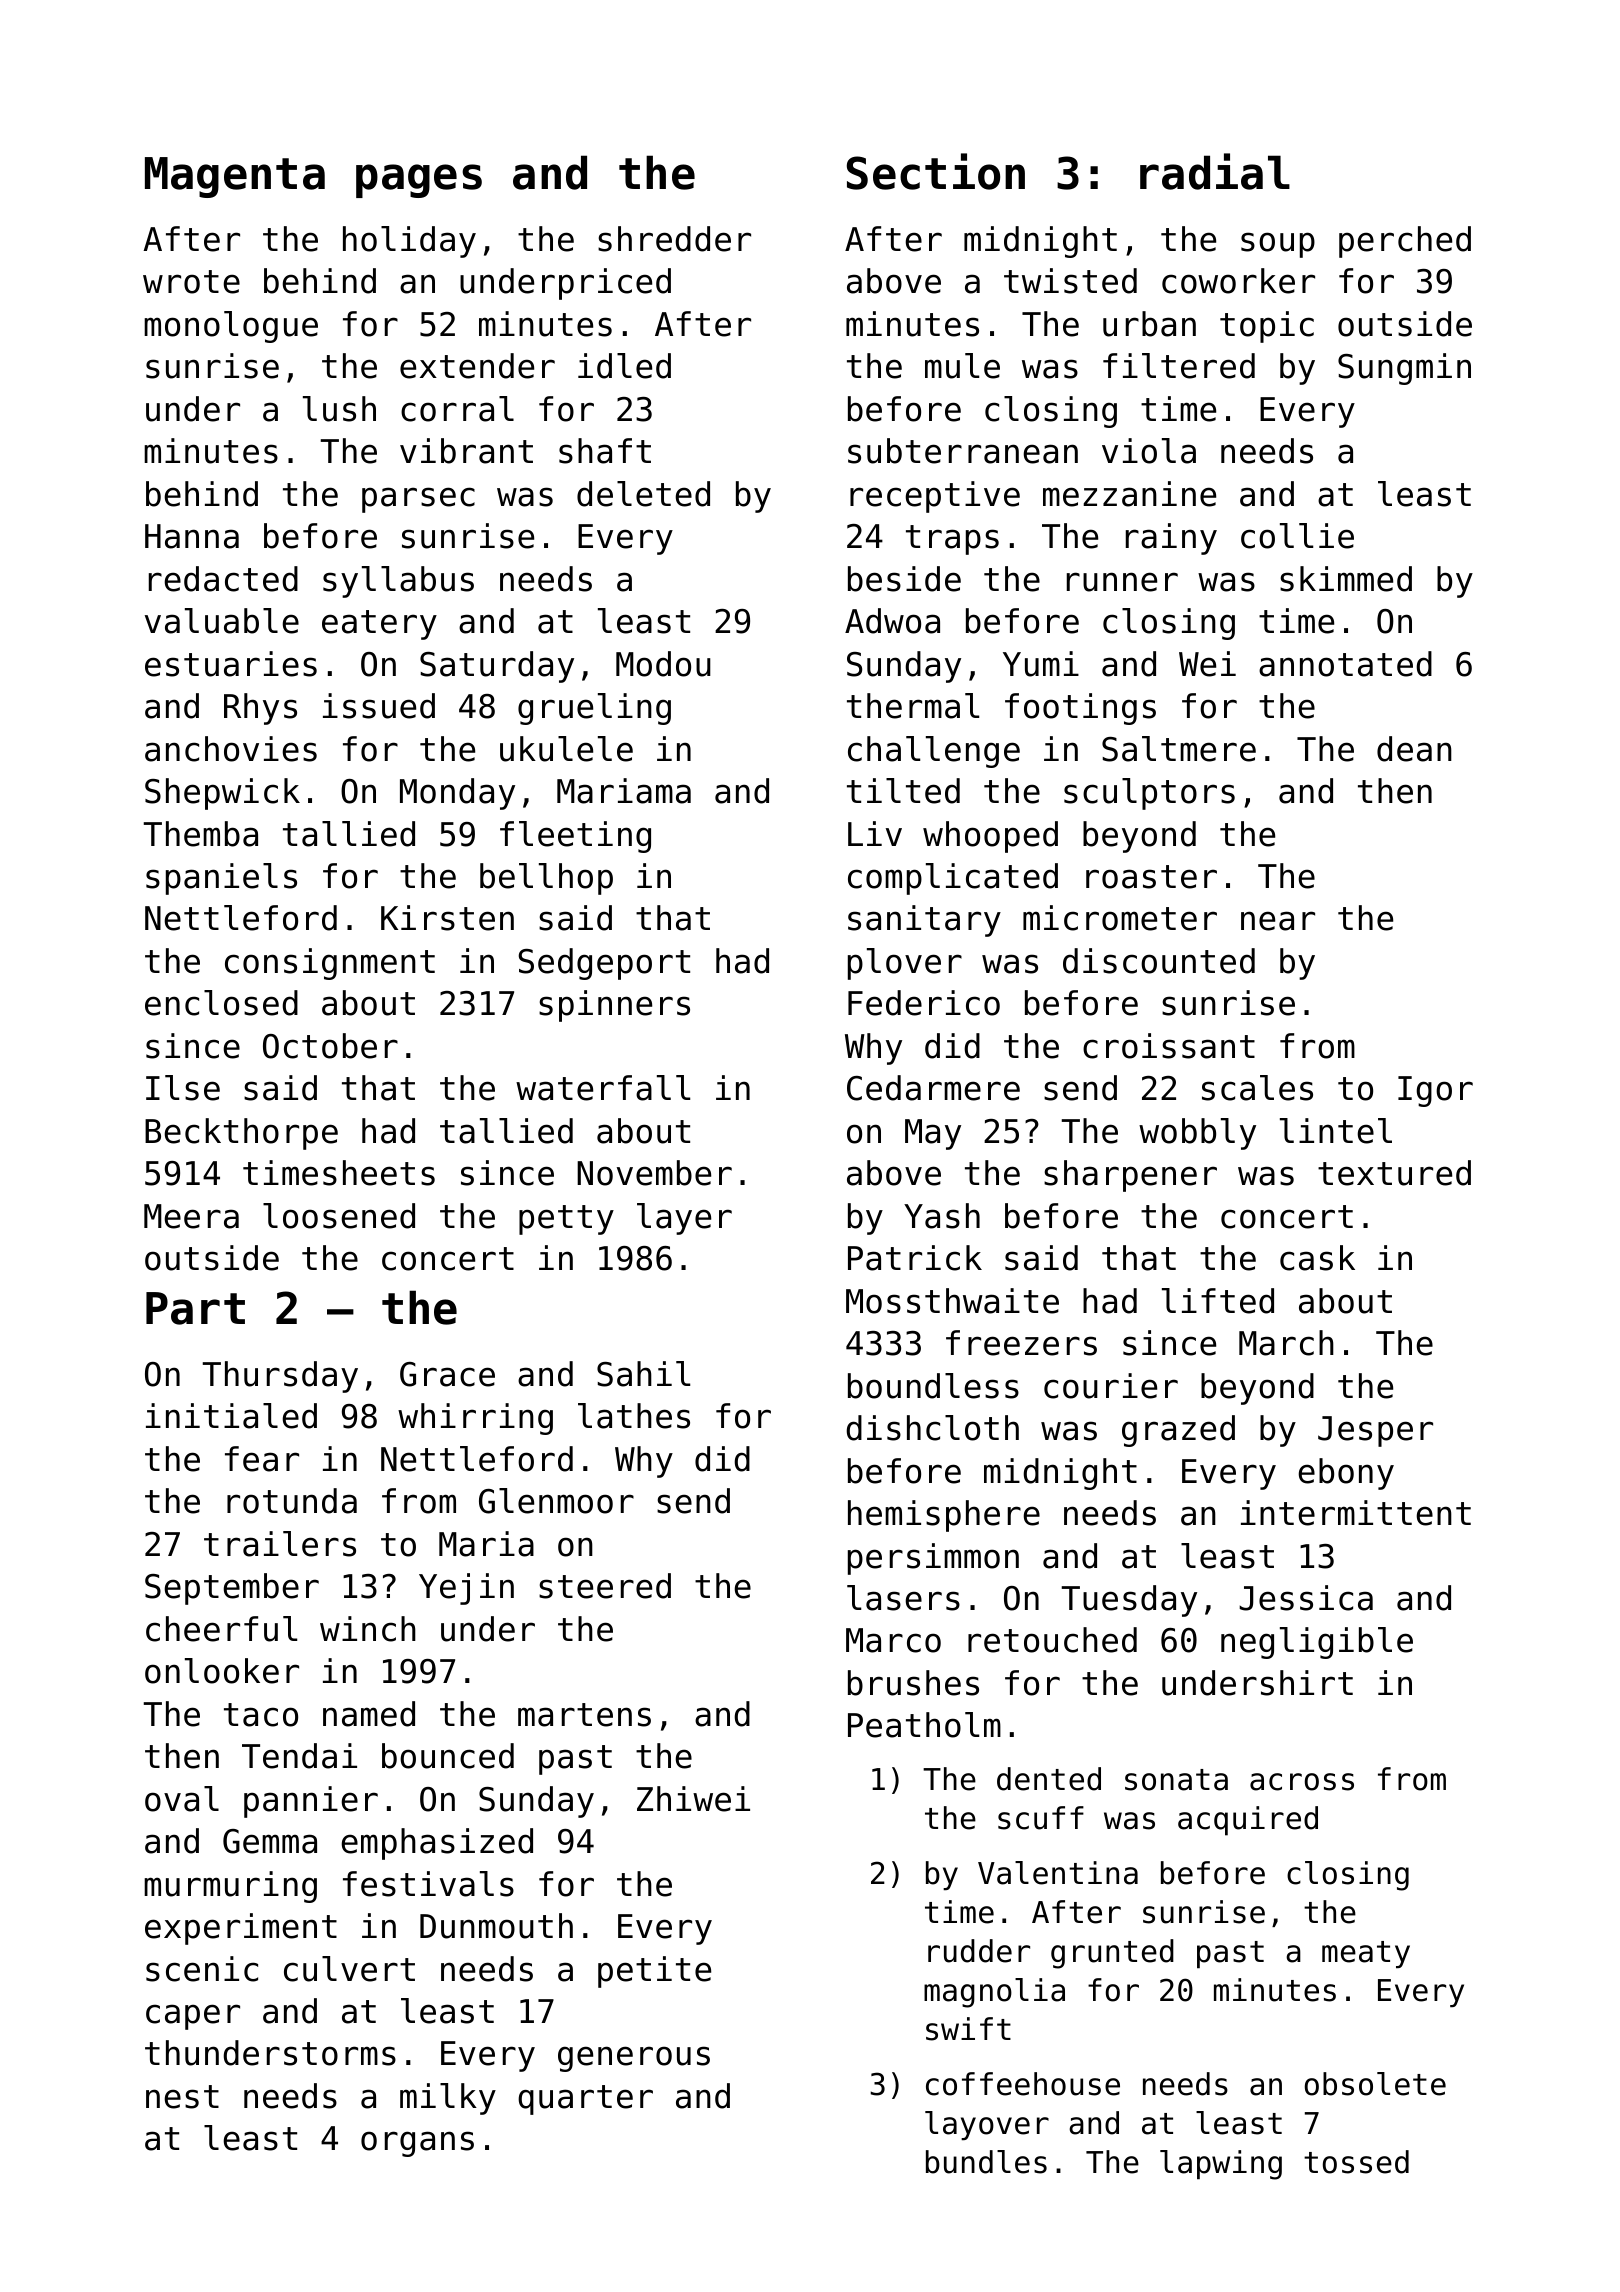  Describe the element at coordinates (936, 171) in the page. I see `Section` at that location.
